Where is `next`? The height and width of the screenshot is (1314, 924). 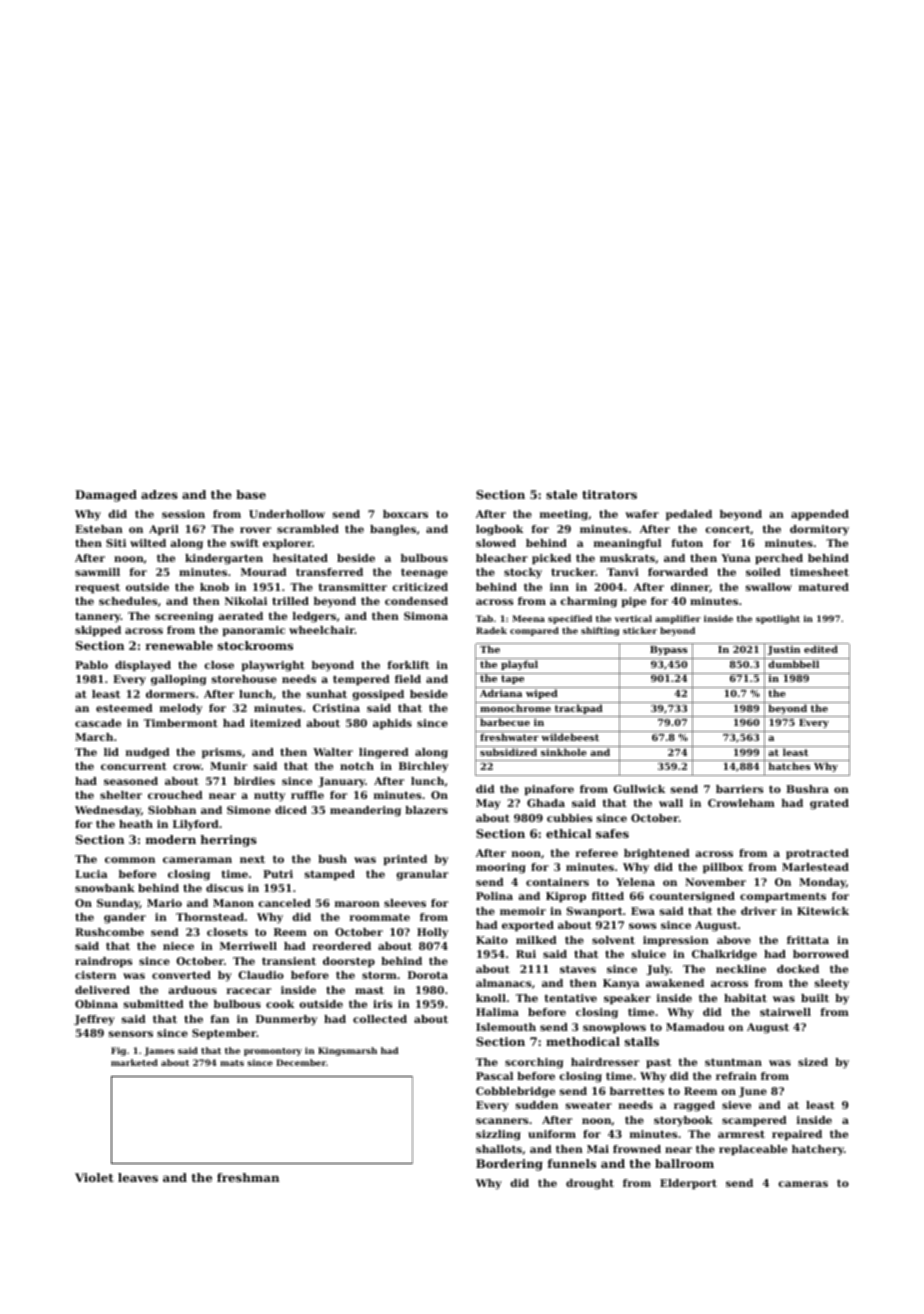
next is located at coordinates (252, 859).
